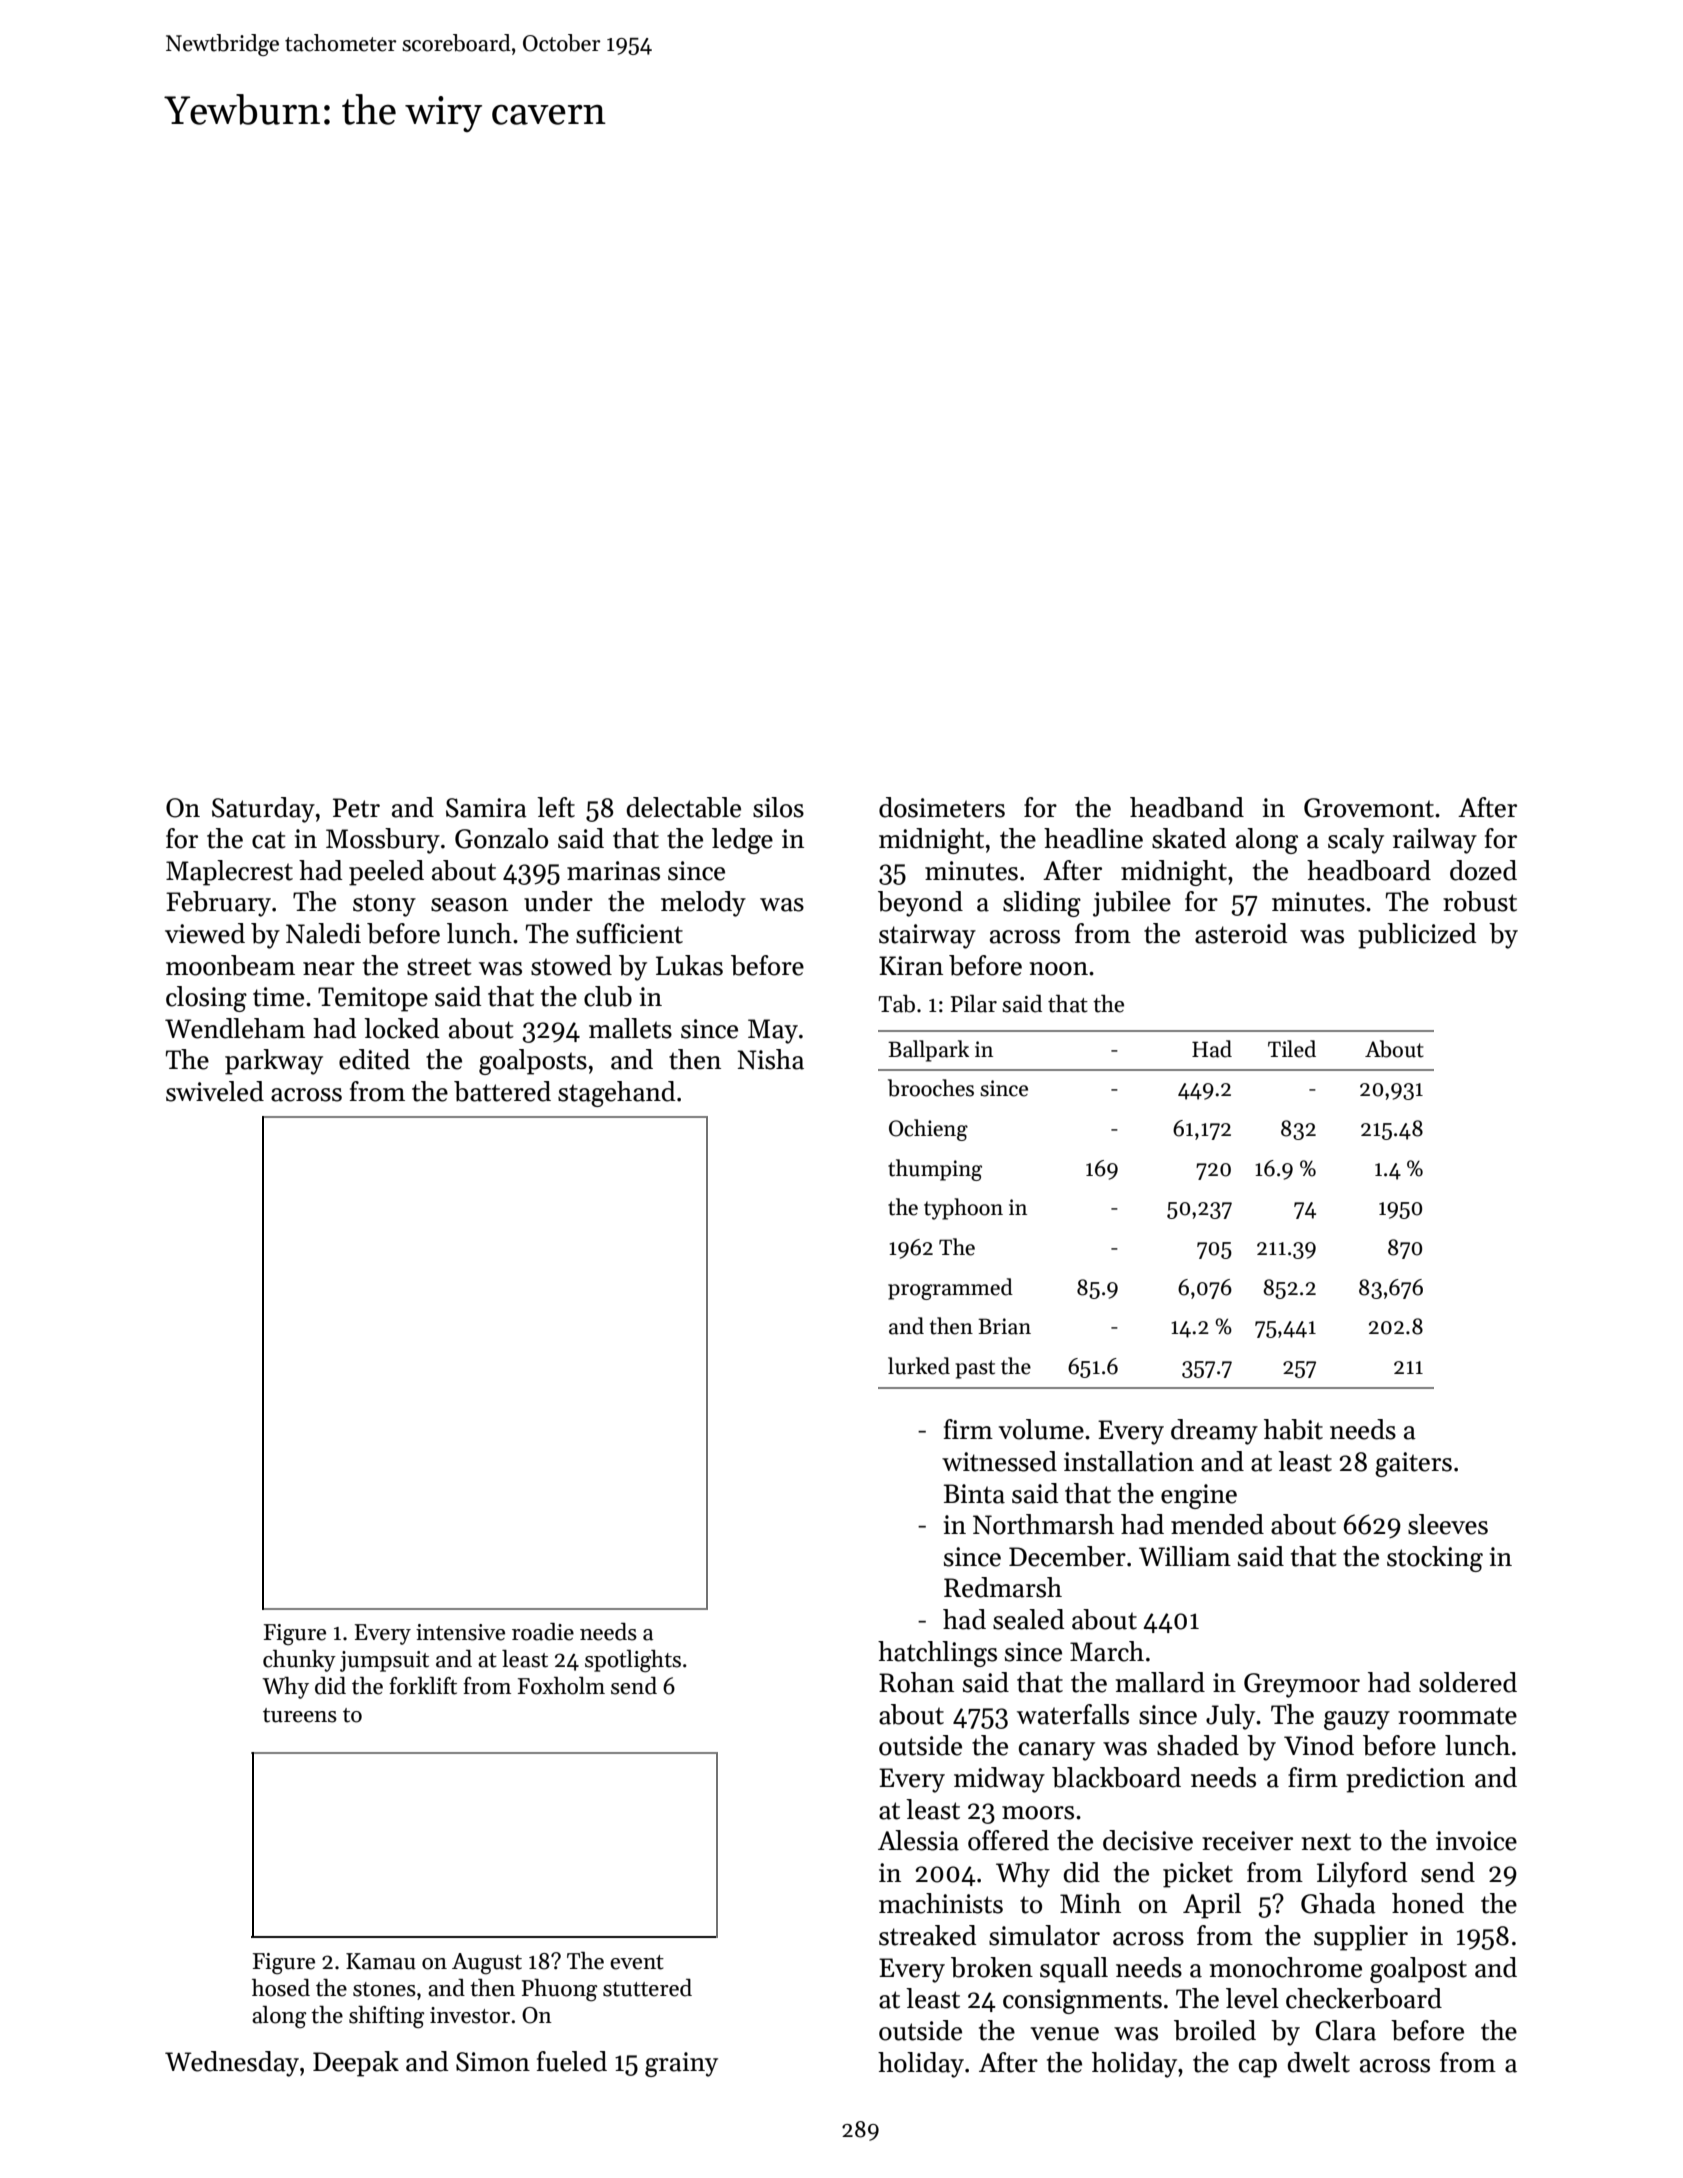 This screenshot has height=2178, width=1683. Describe the element at coordinates (269, 840) in the screenshot. I see `cat` at that location.
